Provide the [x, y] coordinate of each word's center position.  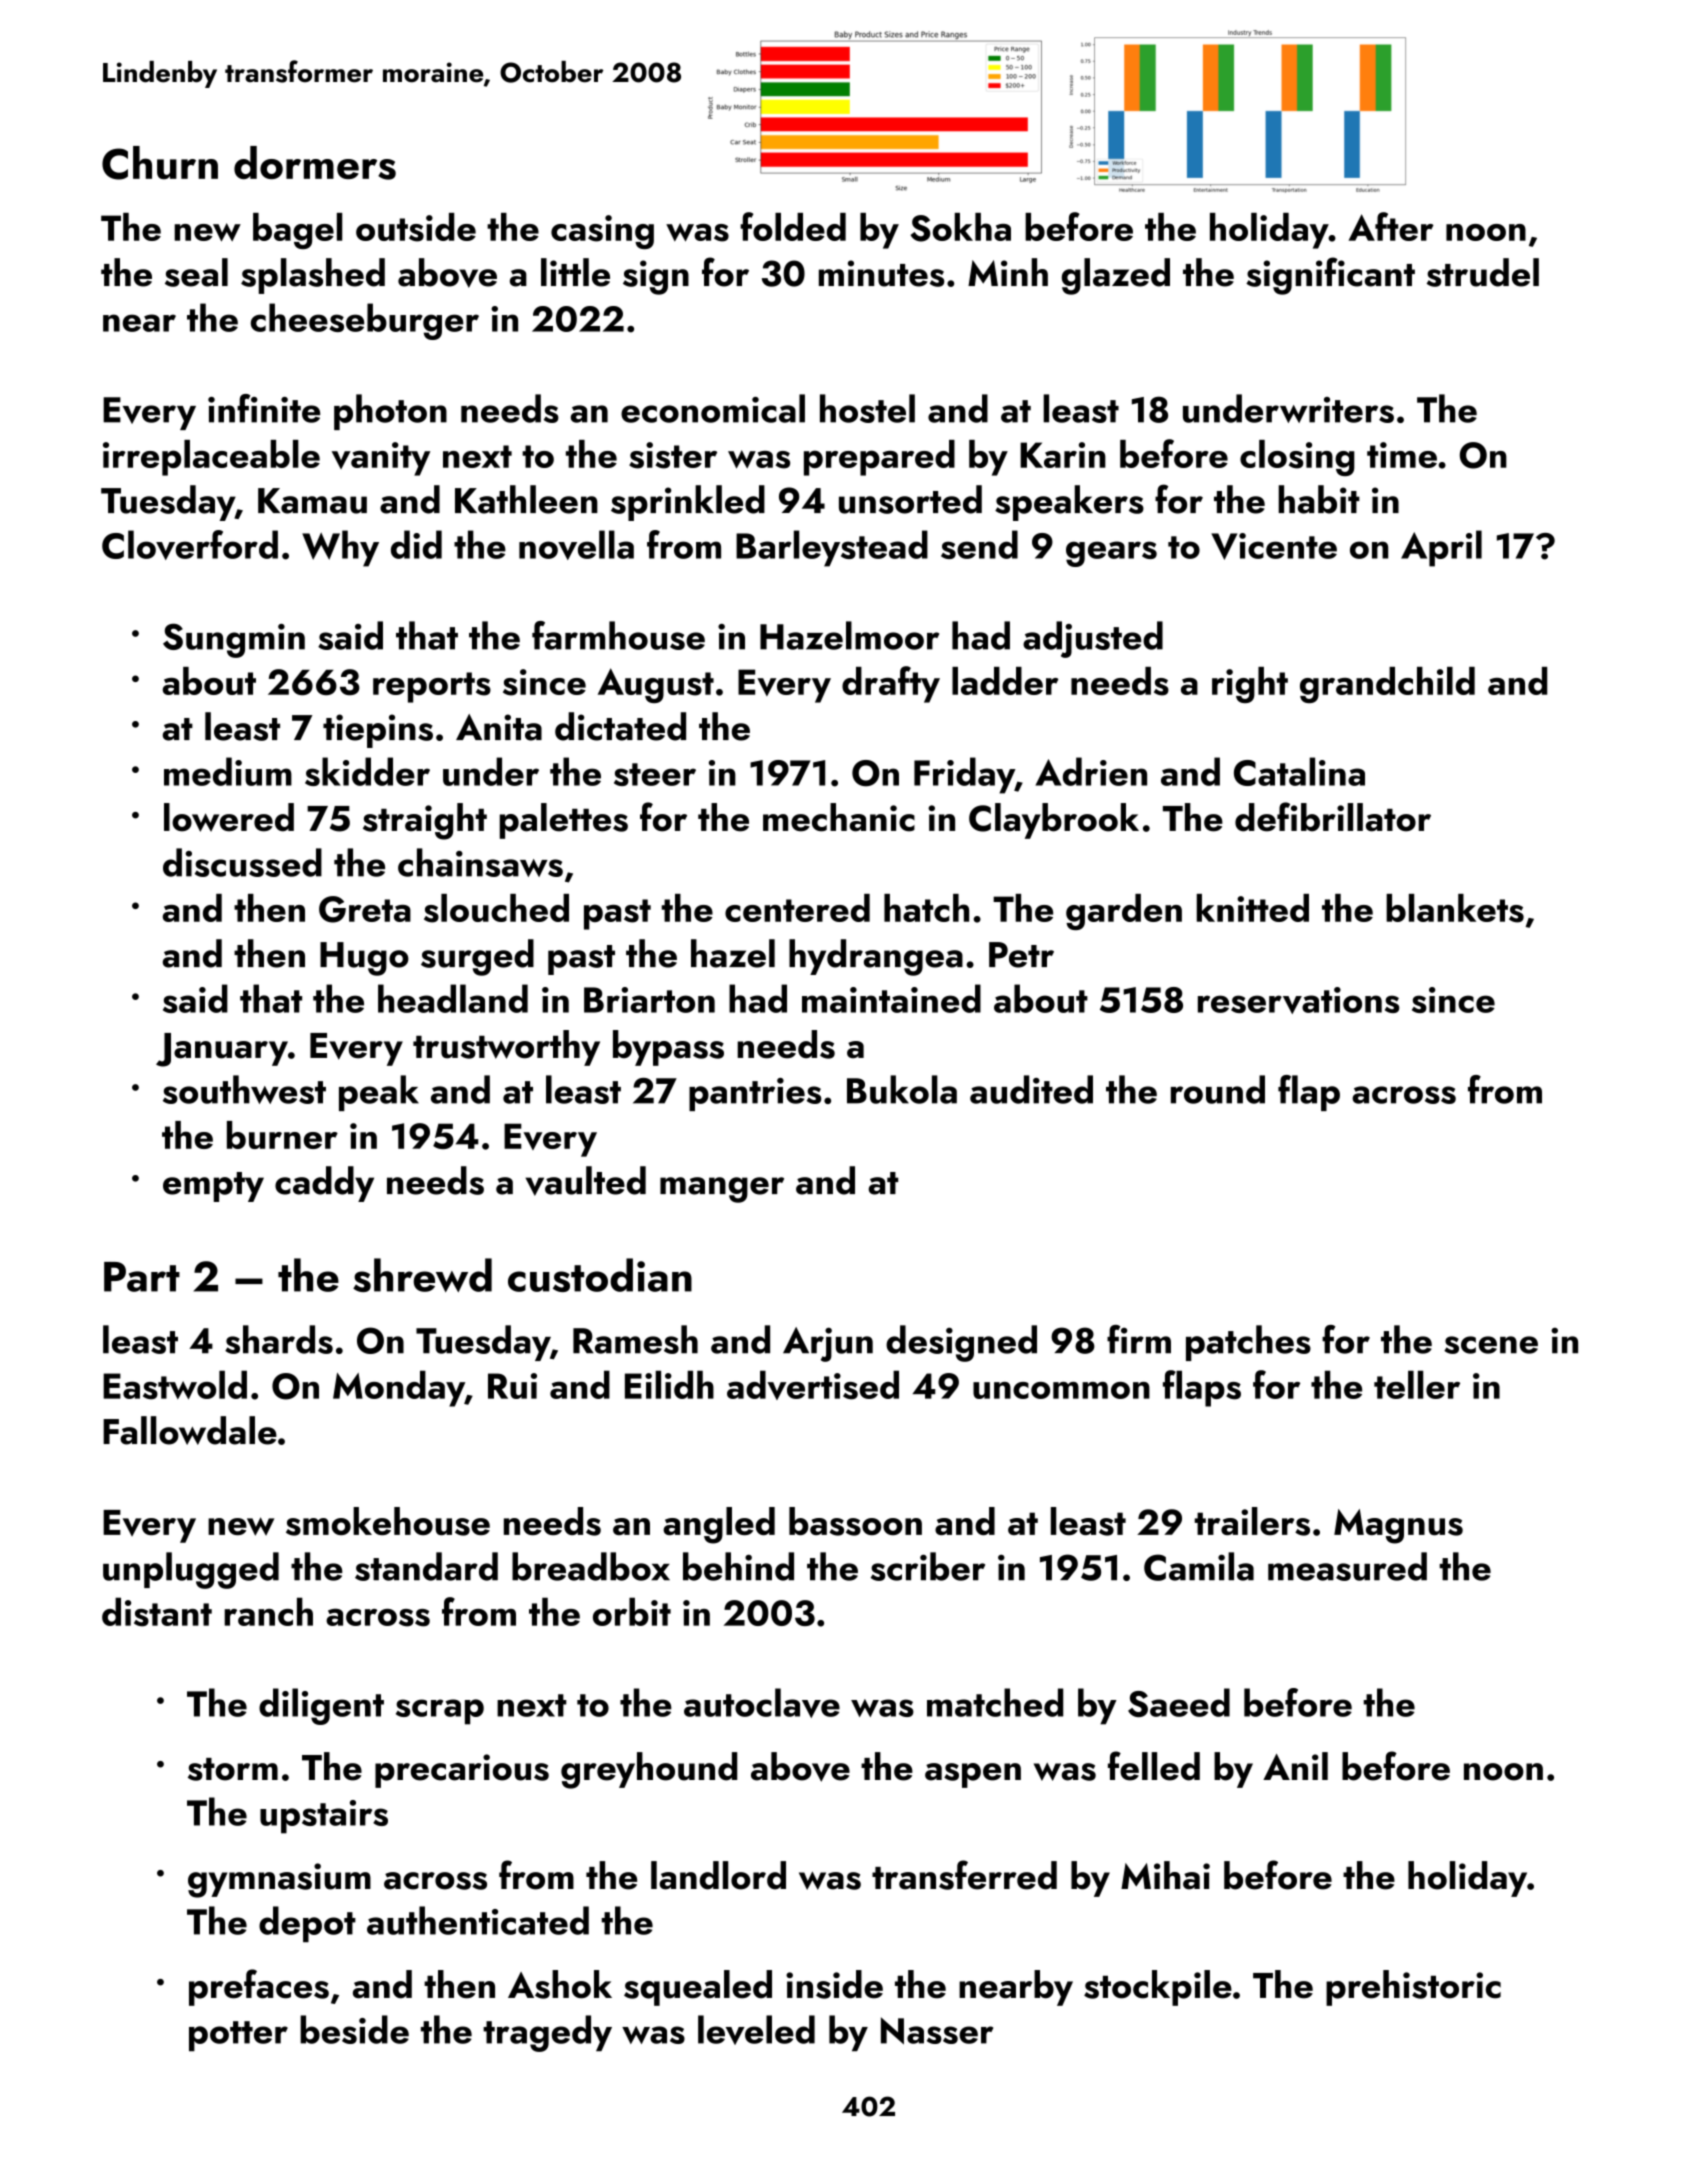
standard [426, 1566]
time [1402, 455]
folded [793, 226]
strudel [1483, 272]
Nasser [937, 2030]
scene [1491, 1345]
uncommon [1061, 1390]
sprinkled [688, 503]
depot [307, 1924]
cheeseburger [365, 321]
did [416, 544]
